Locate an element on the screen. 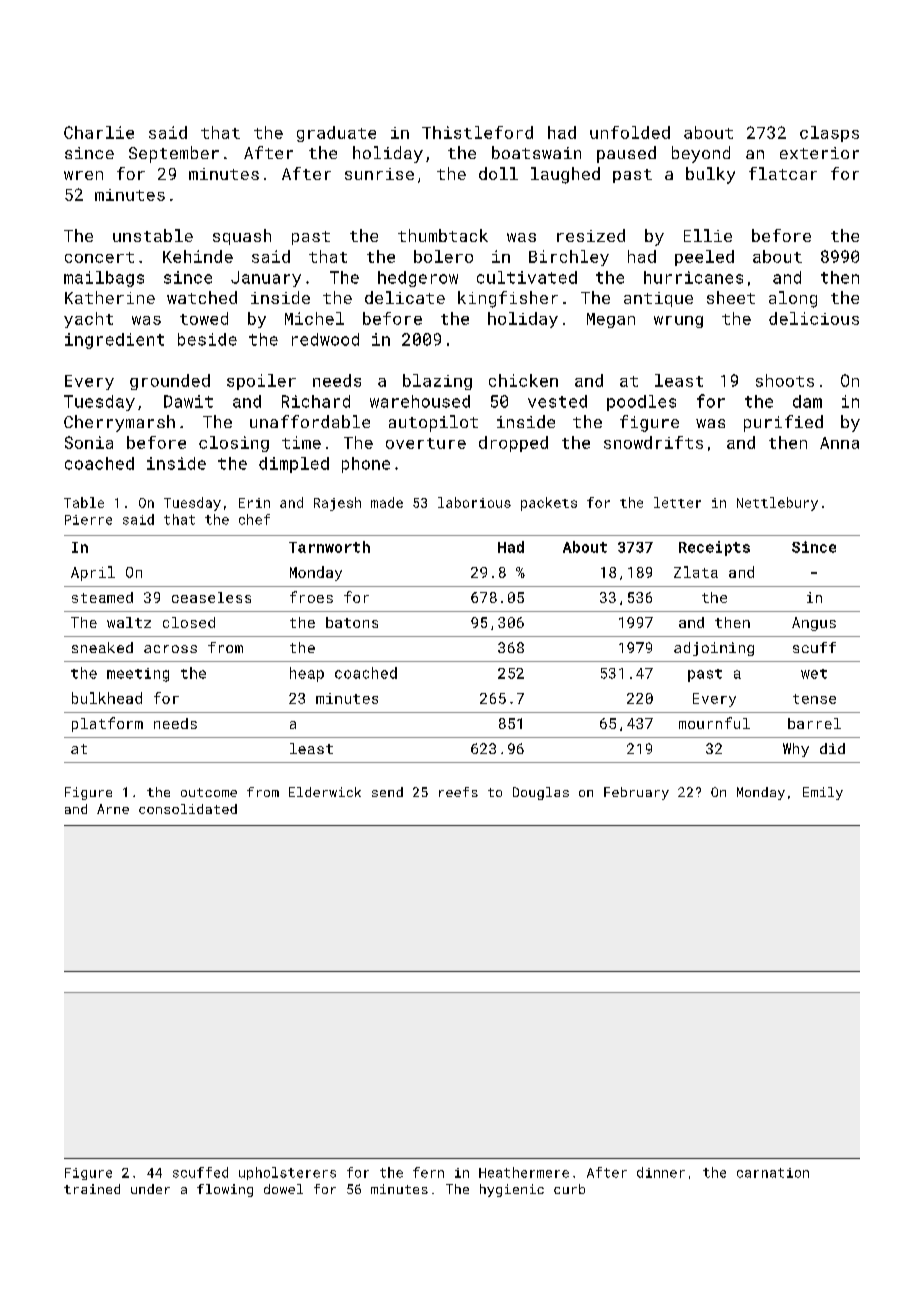 This screenshot has height=1308, width=924. ingredient is located at coordinates (114, 341).
